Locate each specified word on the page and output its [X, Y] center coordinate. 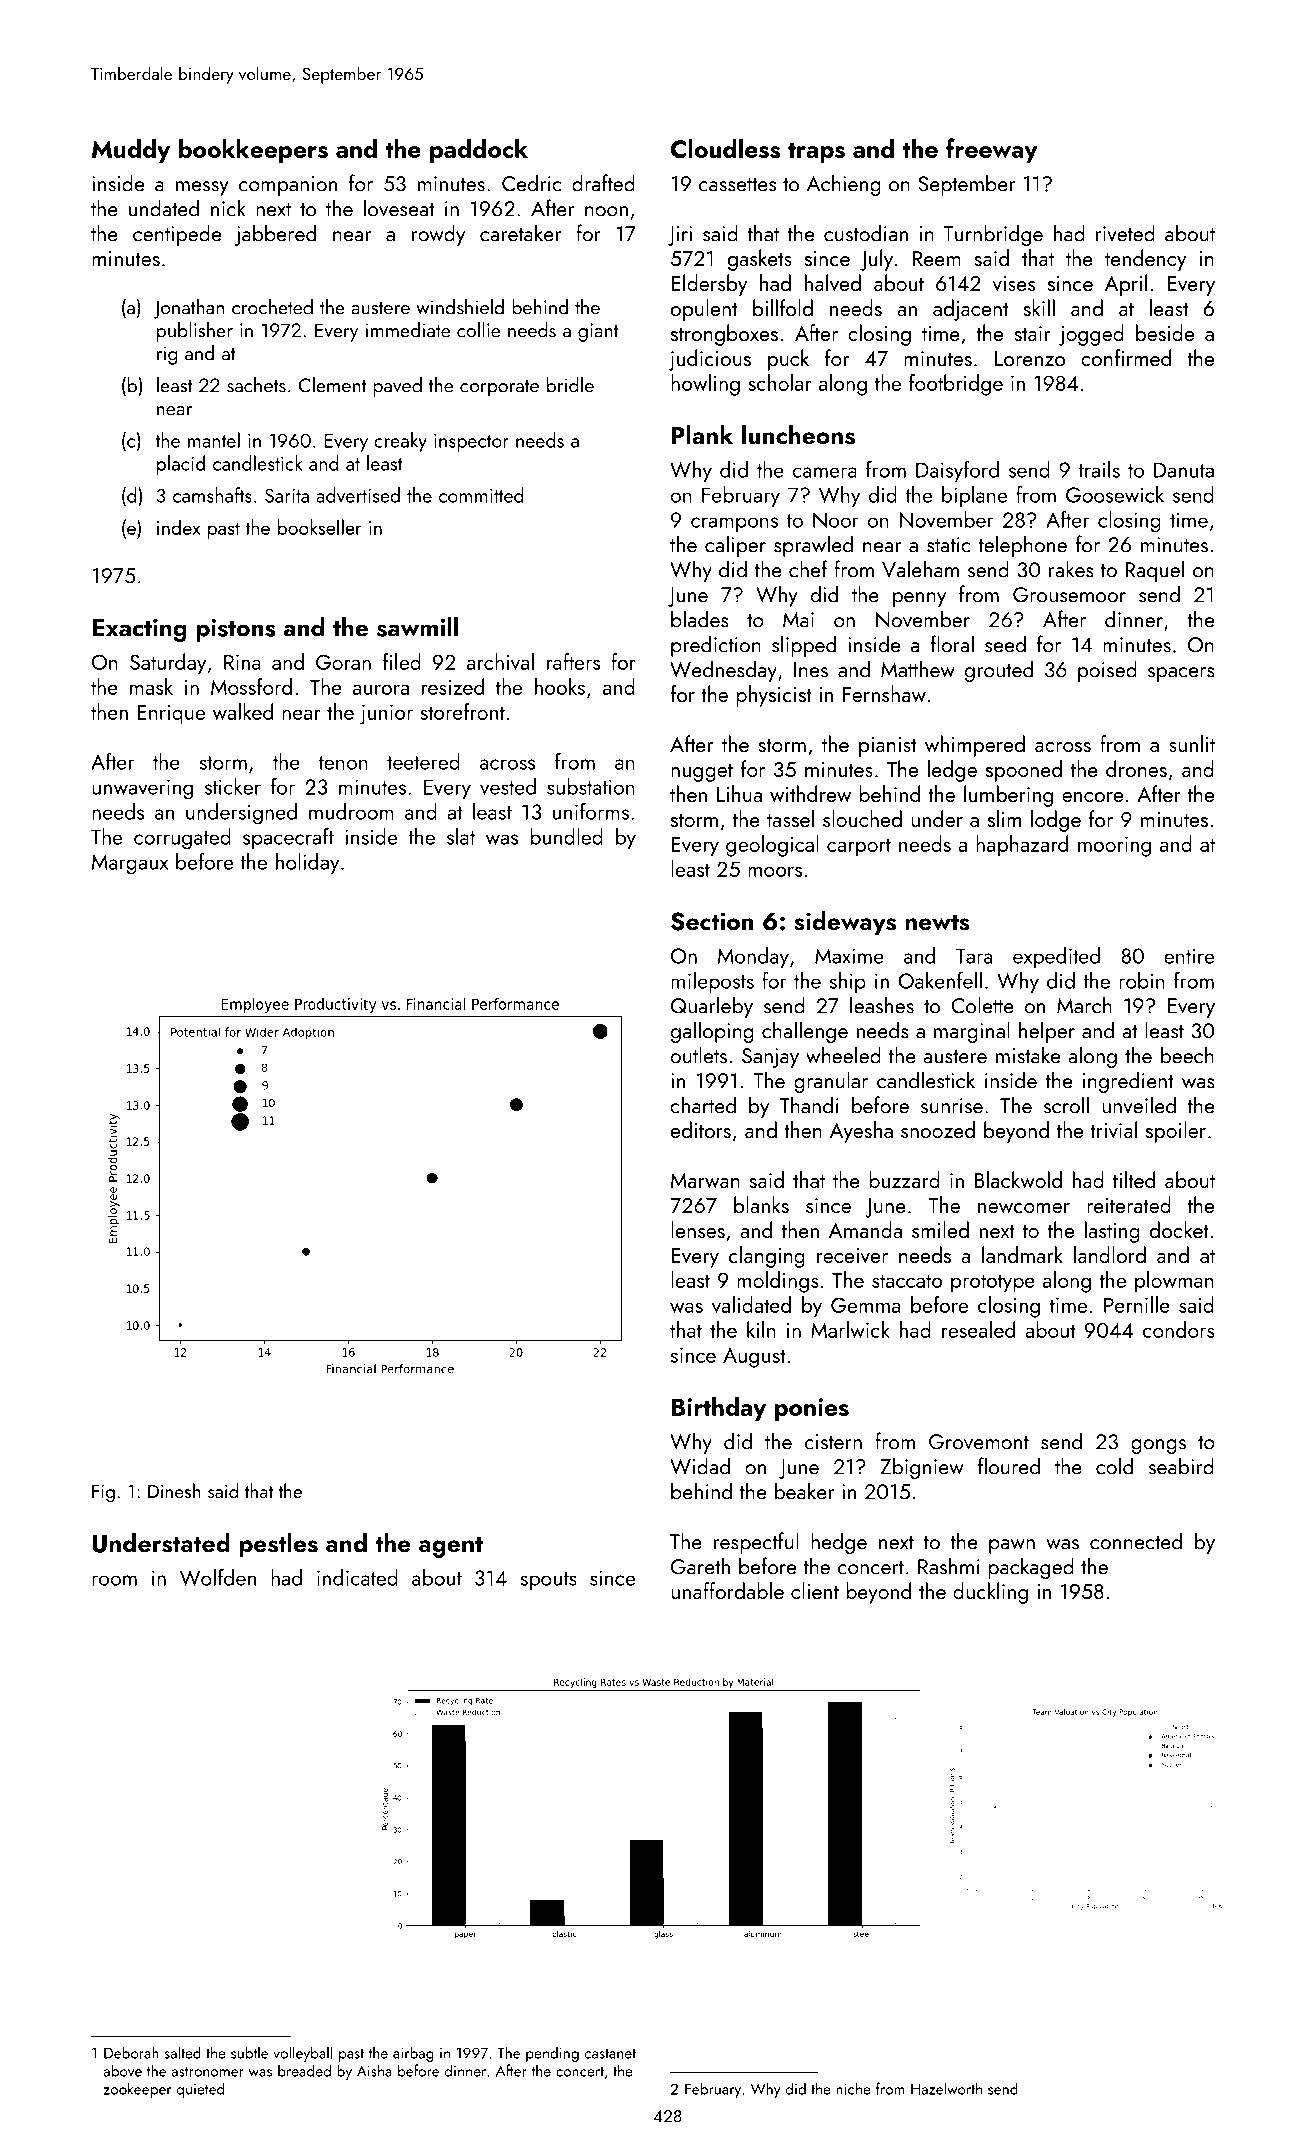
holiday [307, 863]
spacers [1181, 674]
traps [816, 152]
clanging [767, 1257]
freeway [991, 150]
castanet [610, 2054]
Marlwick [850, 1329]
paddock [479, 150]
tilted [1134, 1179]
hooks [560, 686]
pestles [278, 1545]
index [178, 527]
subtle [249, 2053]
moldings [778, 1282]
